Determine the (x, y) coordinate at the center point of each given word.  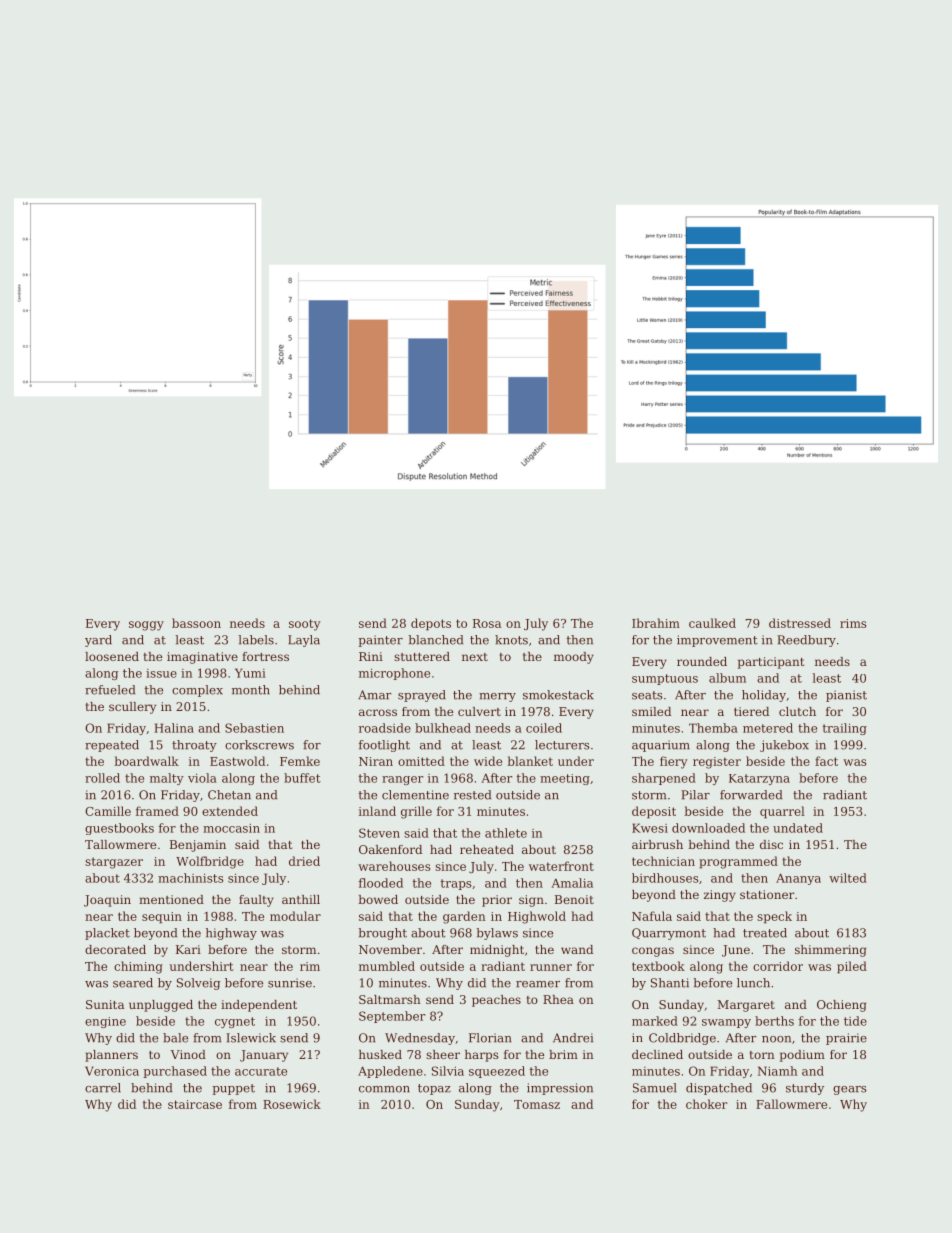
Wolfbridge (210, 862)
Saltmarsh (390, 999)
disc (771, 844)
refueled (110, 690)
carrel (103, 1088)
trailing (844, 729)
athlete (506, 833)
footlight (384, 746)
